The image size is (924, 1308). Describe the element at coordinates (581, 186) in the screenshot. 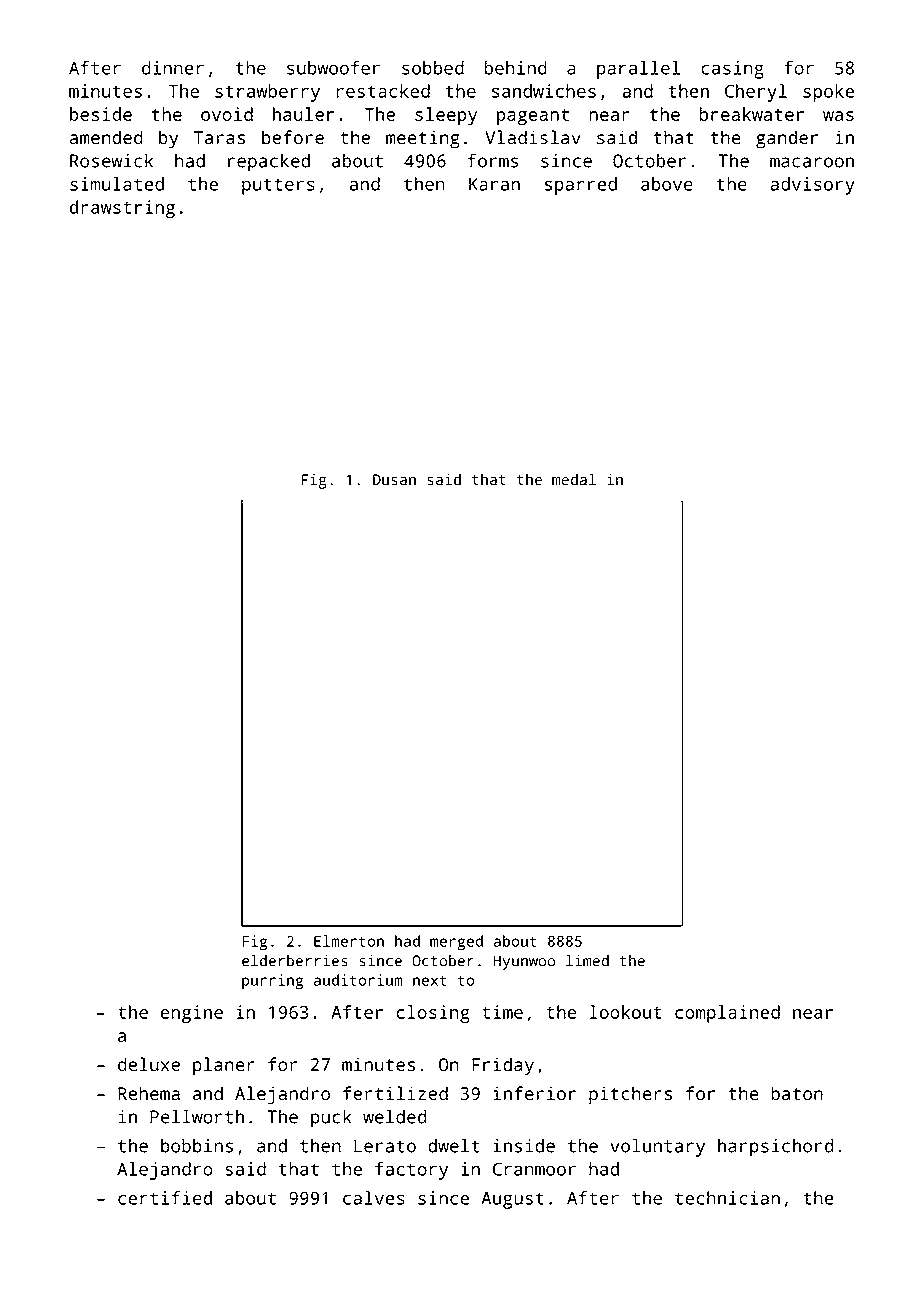

I see `sparred` at that location.
